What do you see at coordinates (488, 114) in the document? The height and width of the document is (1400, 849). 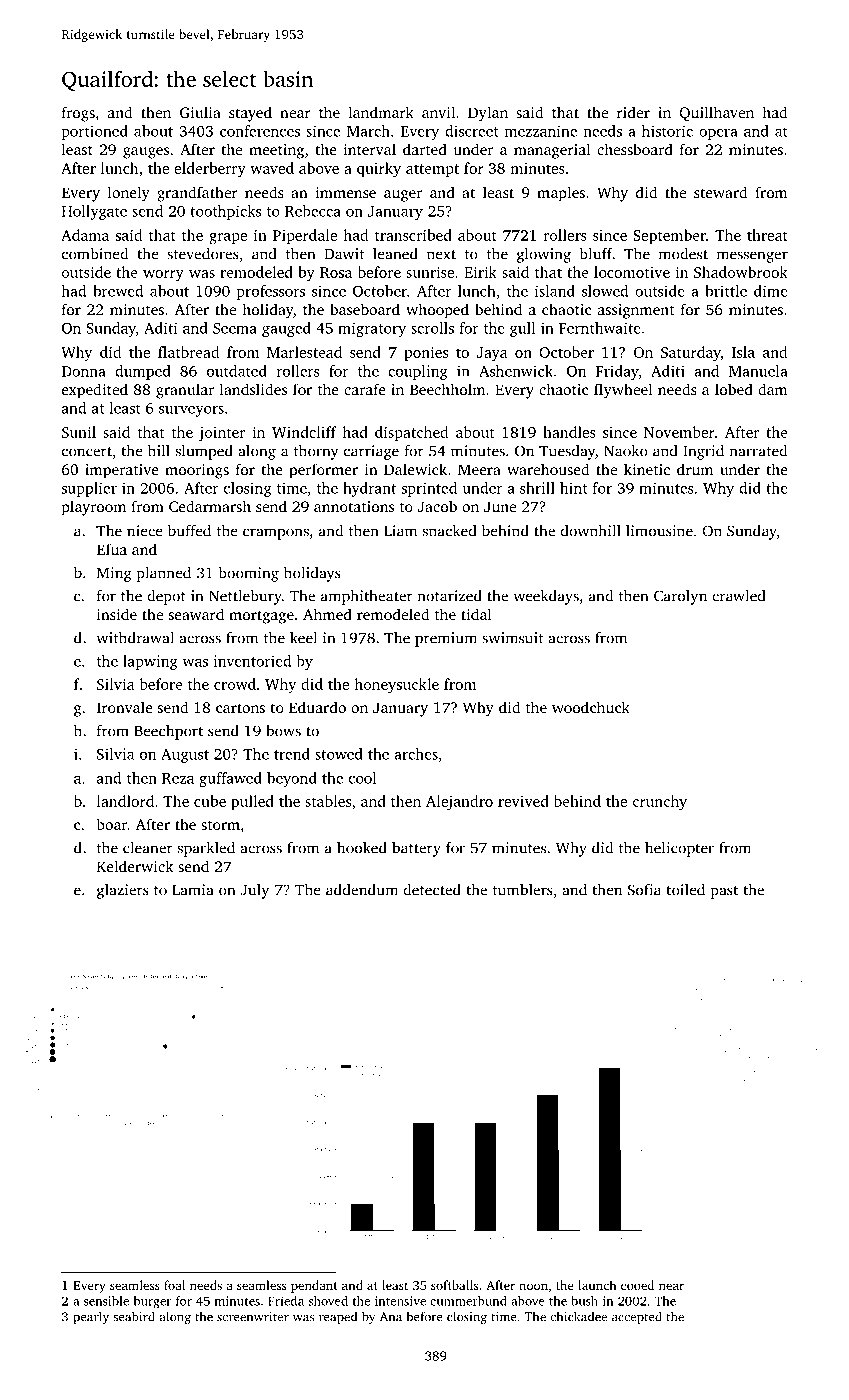 I see `Dylan` at bounding box center [488, 114].
